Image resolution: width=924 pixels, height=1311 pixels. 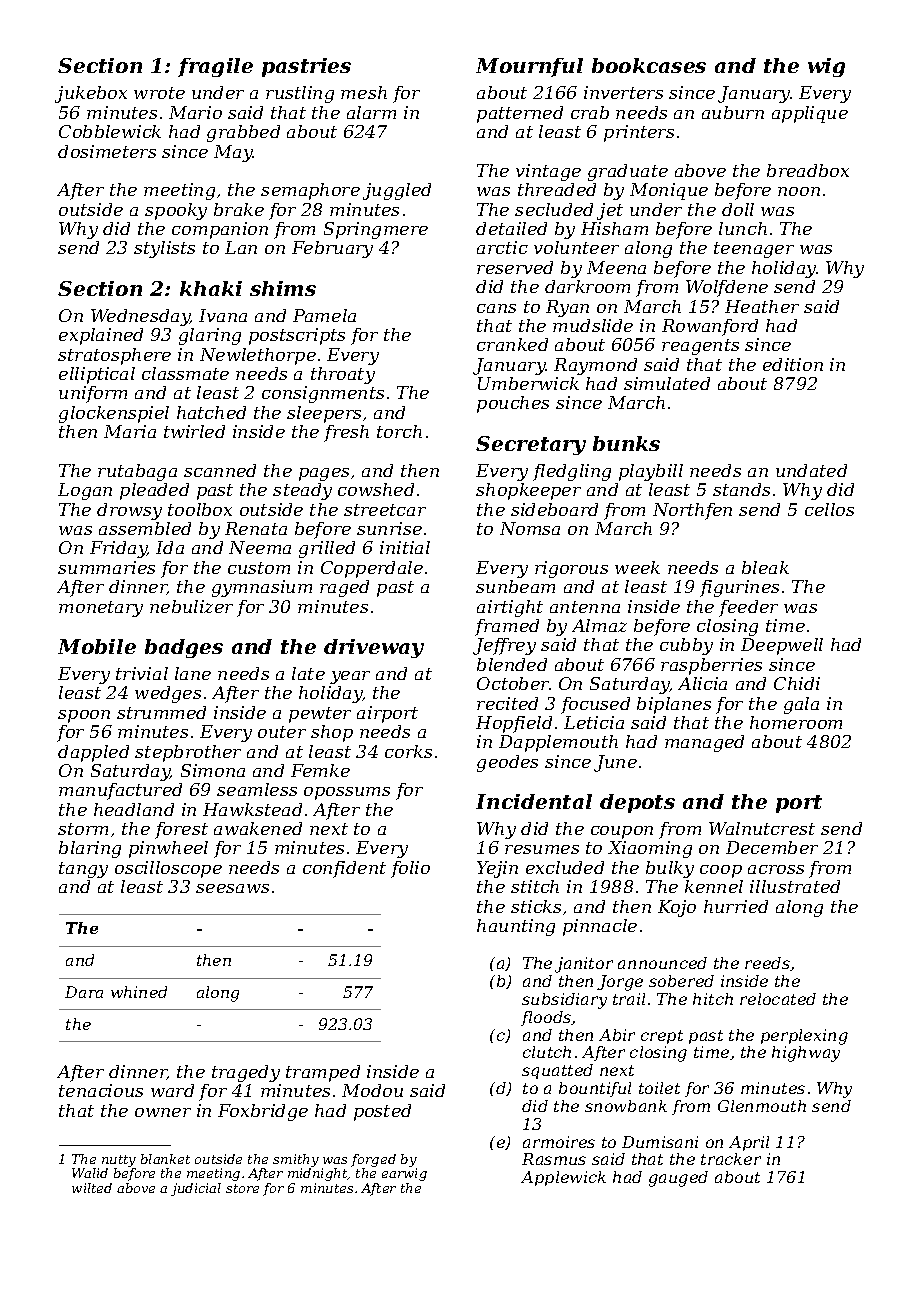 What do you see at coordinates (92, 1188) in the document?
I see `wilted` at bounding box center [92, 1188].
